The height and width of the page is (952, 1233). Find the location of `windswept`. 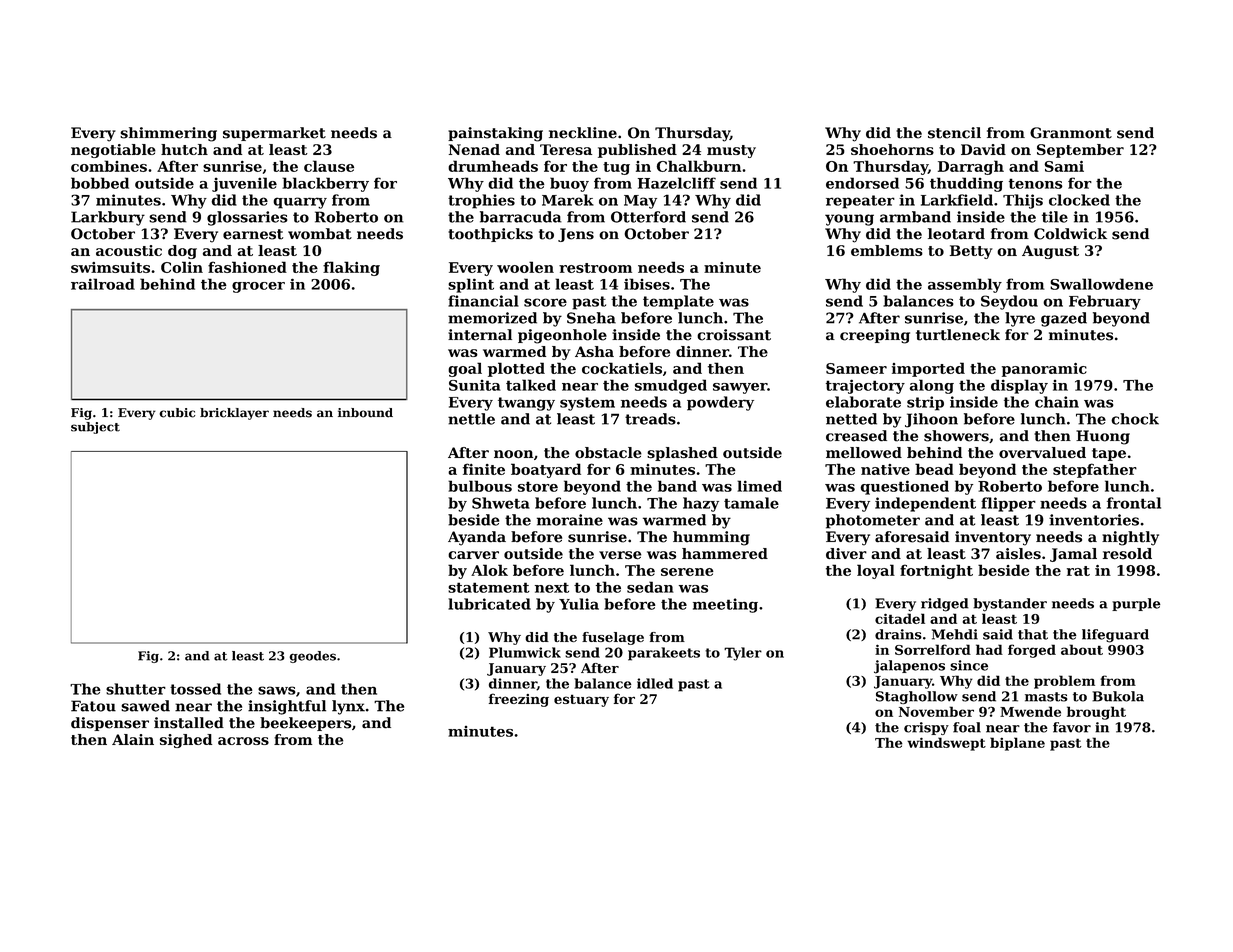

windswept is located at coordinates (946, 744).
